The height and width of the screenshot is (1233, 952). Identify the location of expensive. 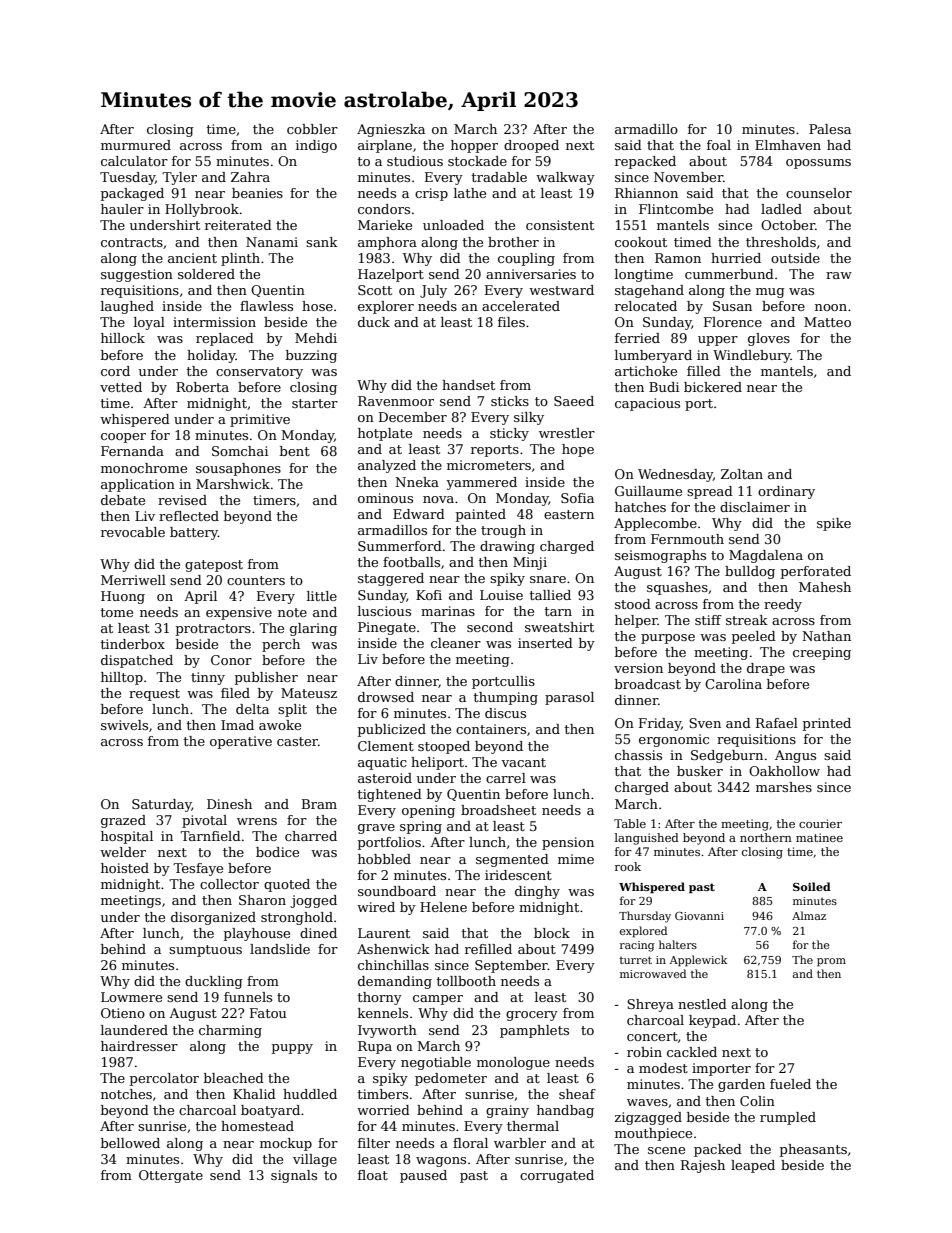
(239, 613).
